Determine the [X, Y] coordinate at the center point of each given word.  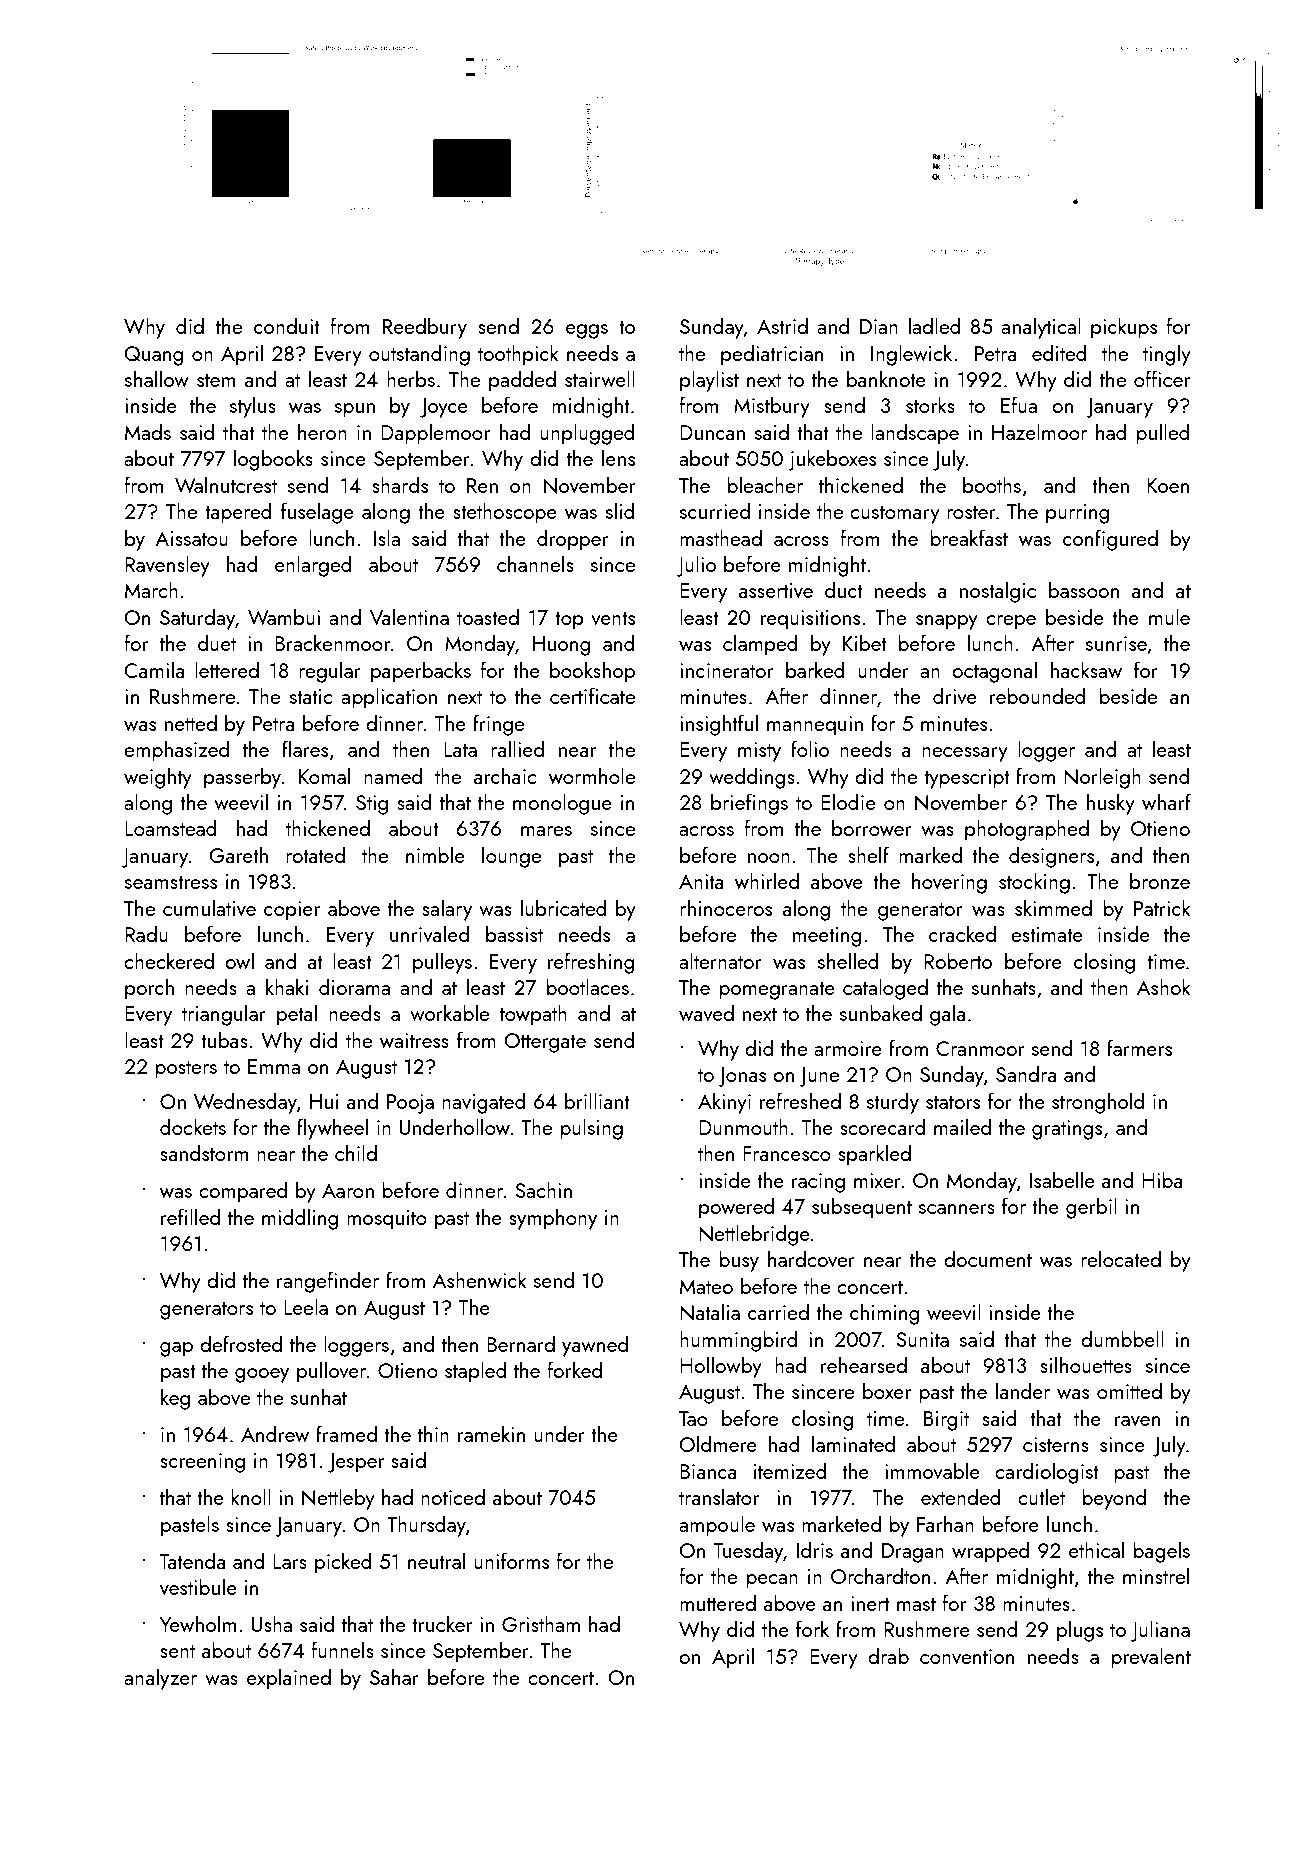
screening [202, 1463]
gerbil [1091, 1208]
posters [186, 1070]
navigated [484, 1103]
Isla [387, 537]
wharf [1166, 801]
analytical [1041, 328]
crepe [1011, 622]
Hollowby [721, 1367]
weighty [158, 778]
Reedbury [425, 328]
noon [769, 858]
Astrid [782, 325]
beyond [1114, 1499]
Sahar [394, 1676]
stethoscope [505, 513]
